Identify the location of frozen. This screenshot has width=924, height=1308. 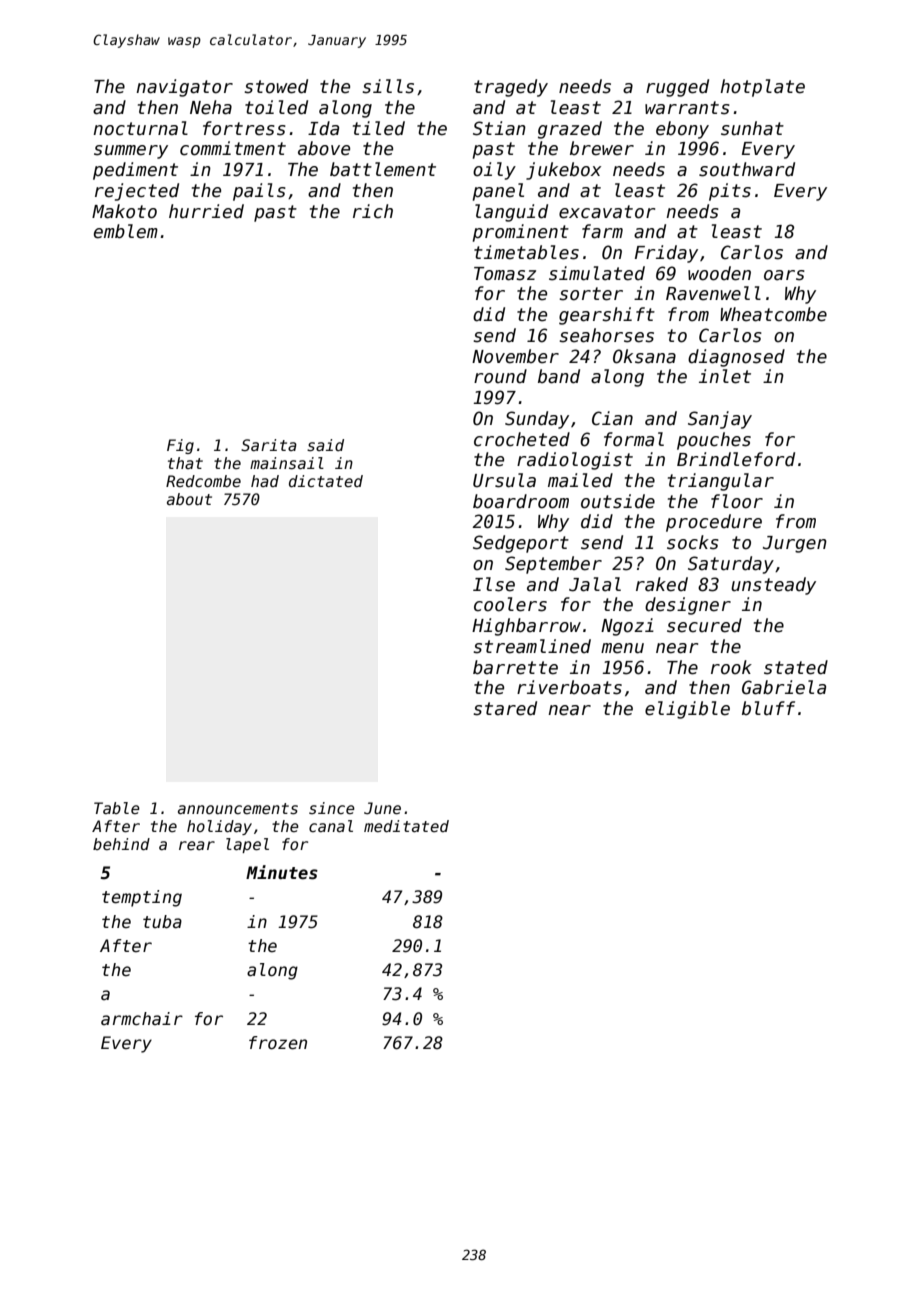
(278, 1043).
